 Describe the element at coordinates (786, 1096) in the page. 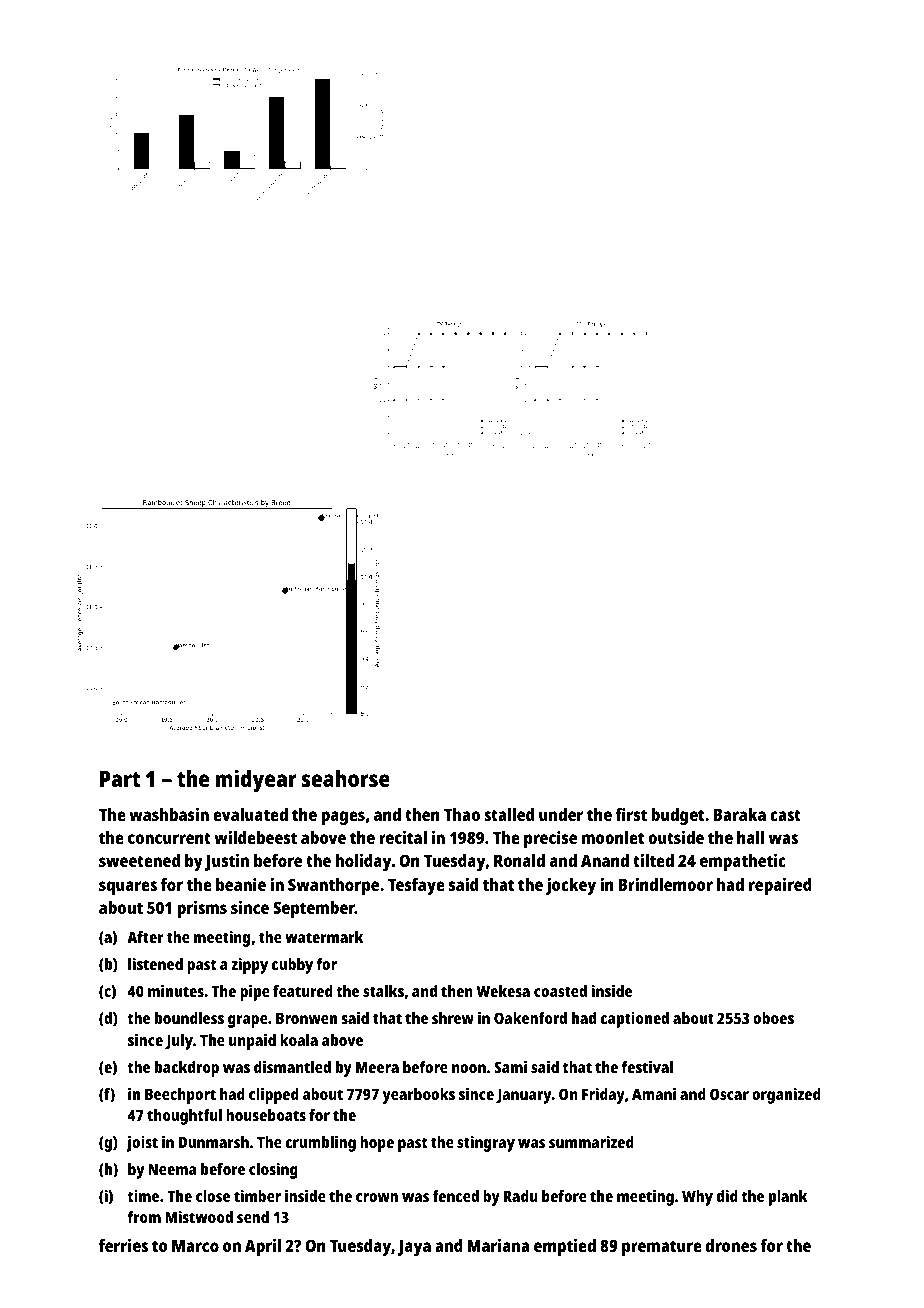

I see `organized` at that location.
